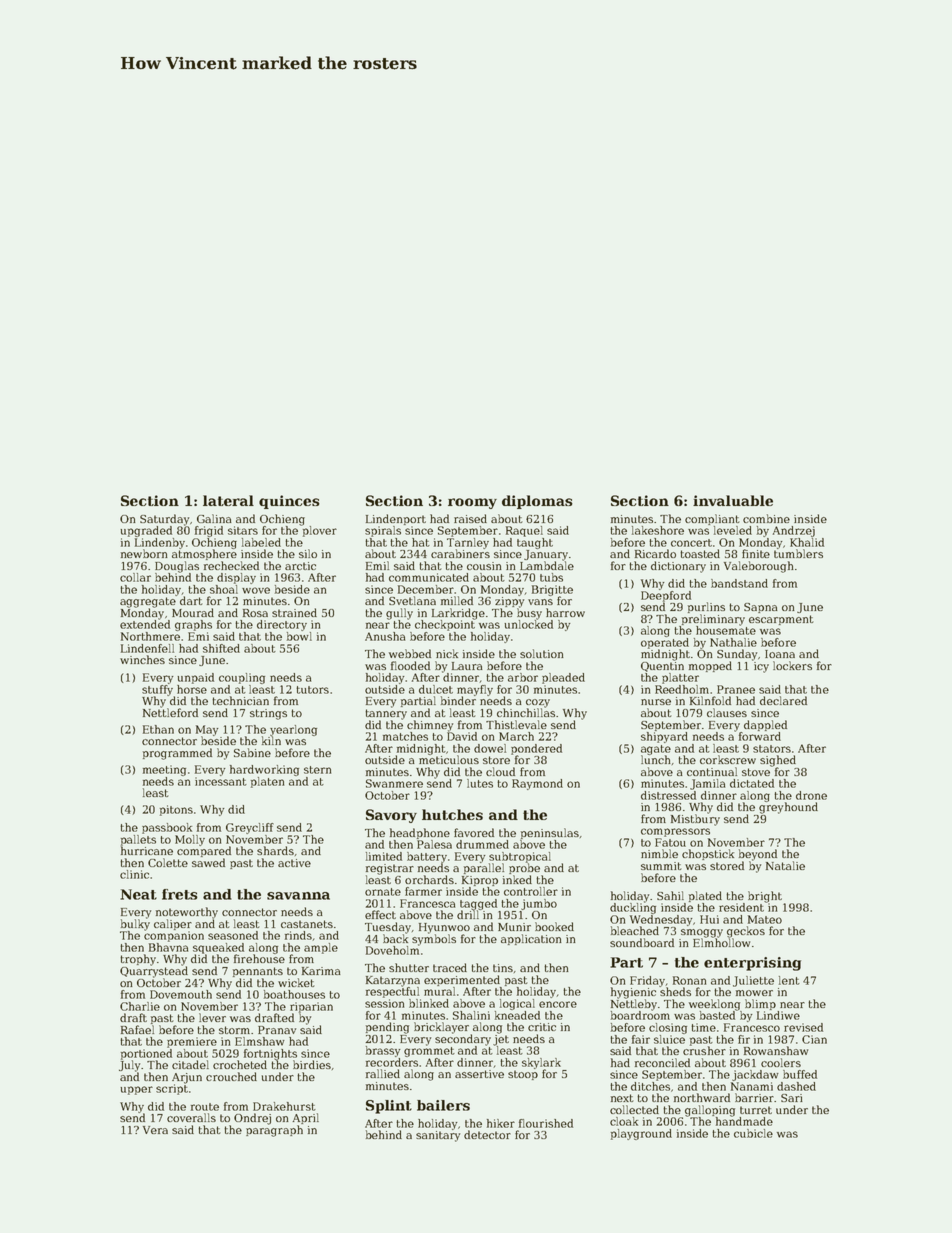 The image size is (952, 1233). Describe the element at coordinates (703, 1027) in the screenshot. I see `time` at that location.
